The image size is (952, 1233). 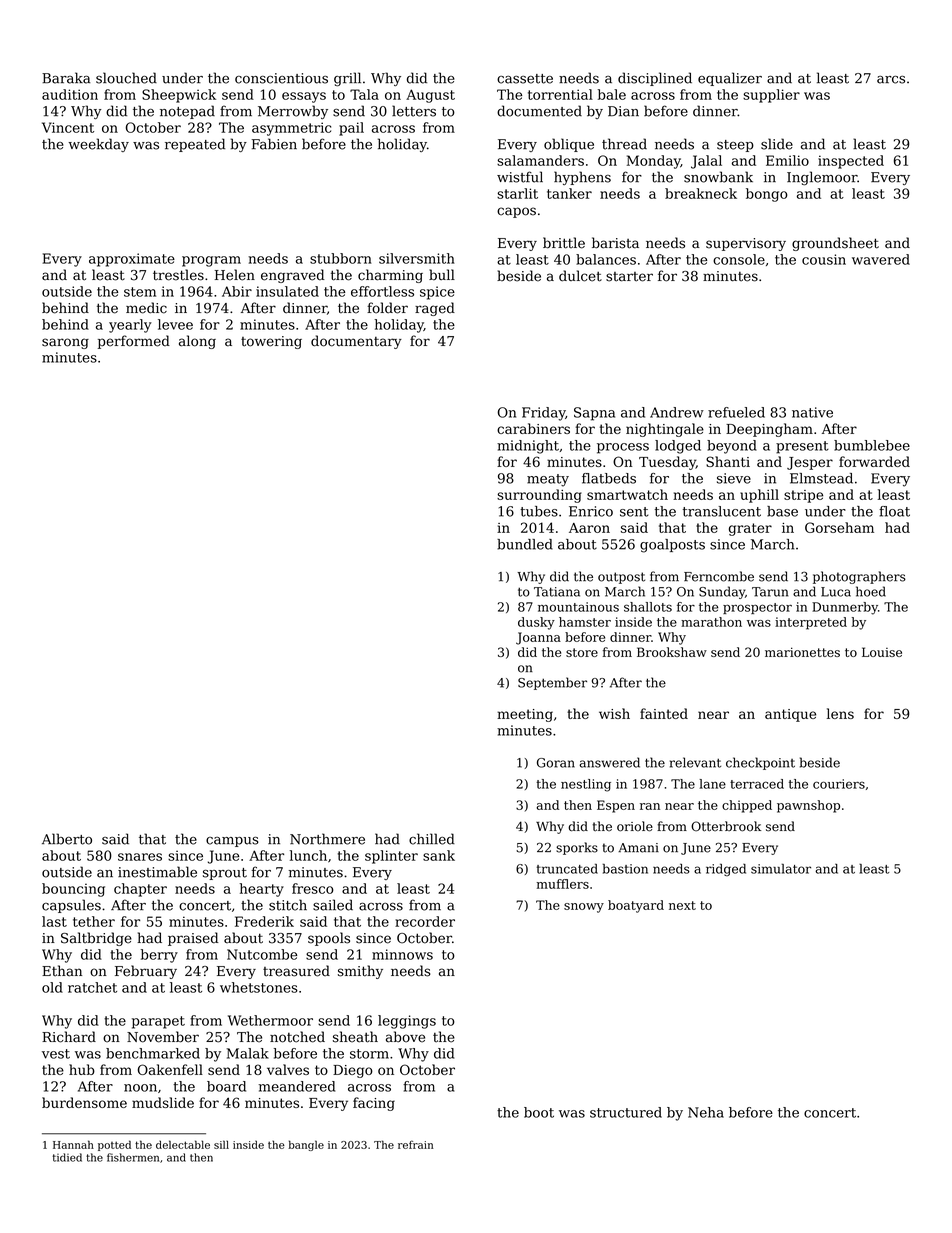 I want to click on weekday, so click(x=98, y=145).
